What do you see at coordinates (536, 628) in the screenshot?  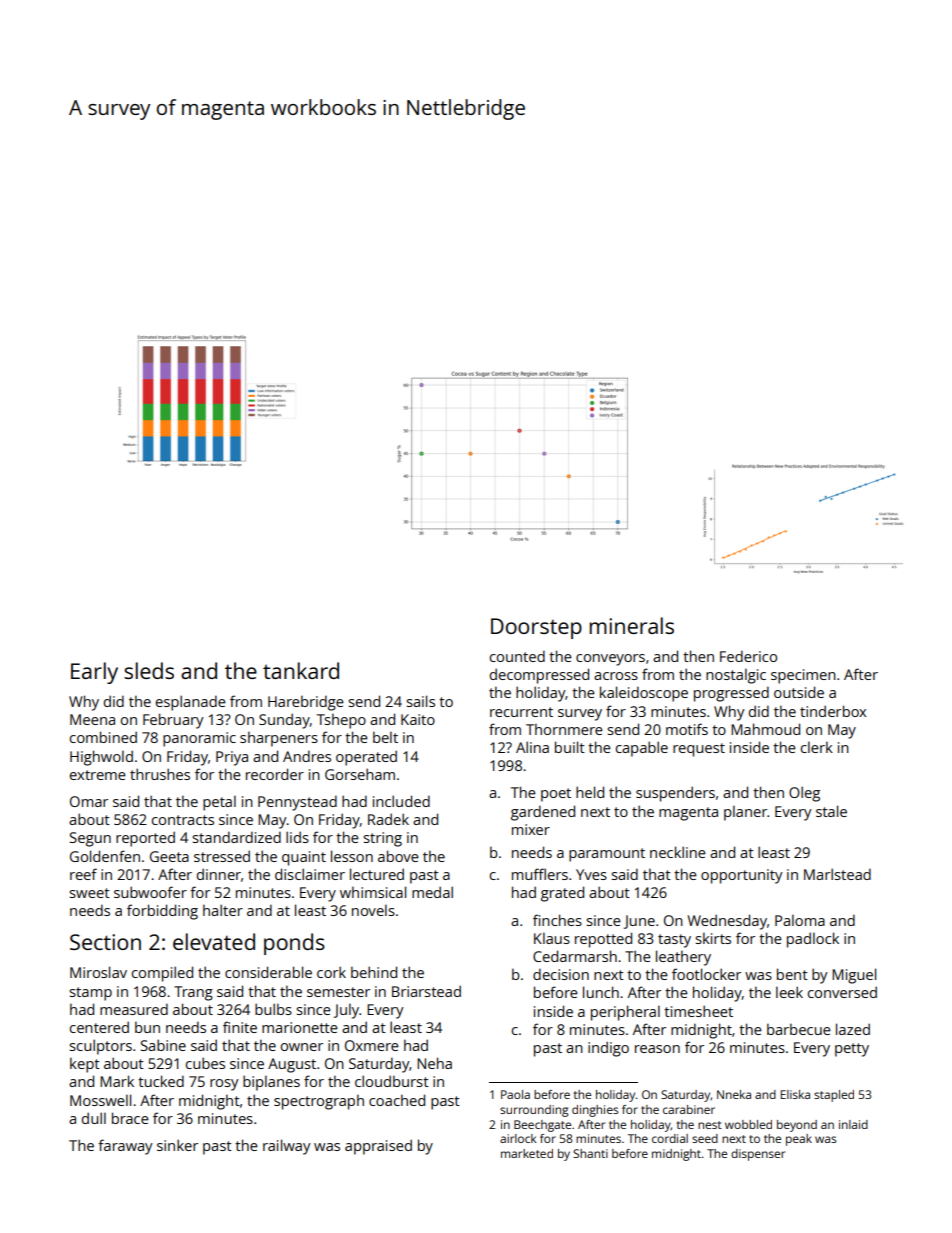 I see `Doorstep` at bounding box center [536, 628].
